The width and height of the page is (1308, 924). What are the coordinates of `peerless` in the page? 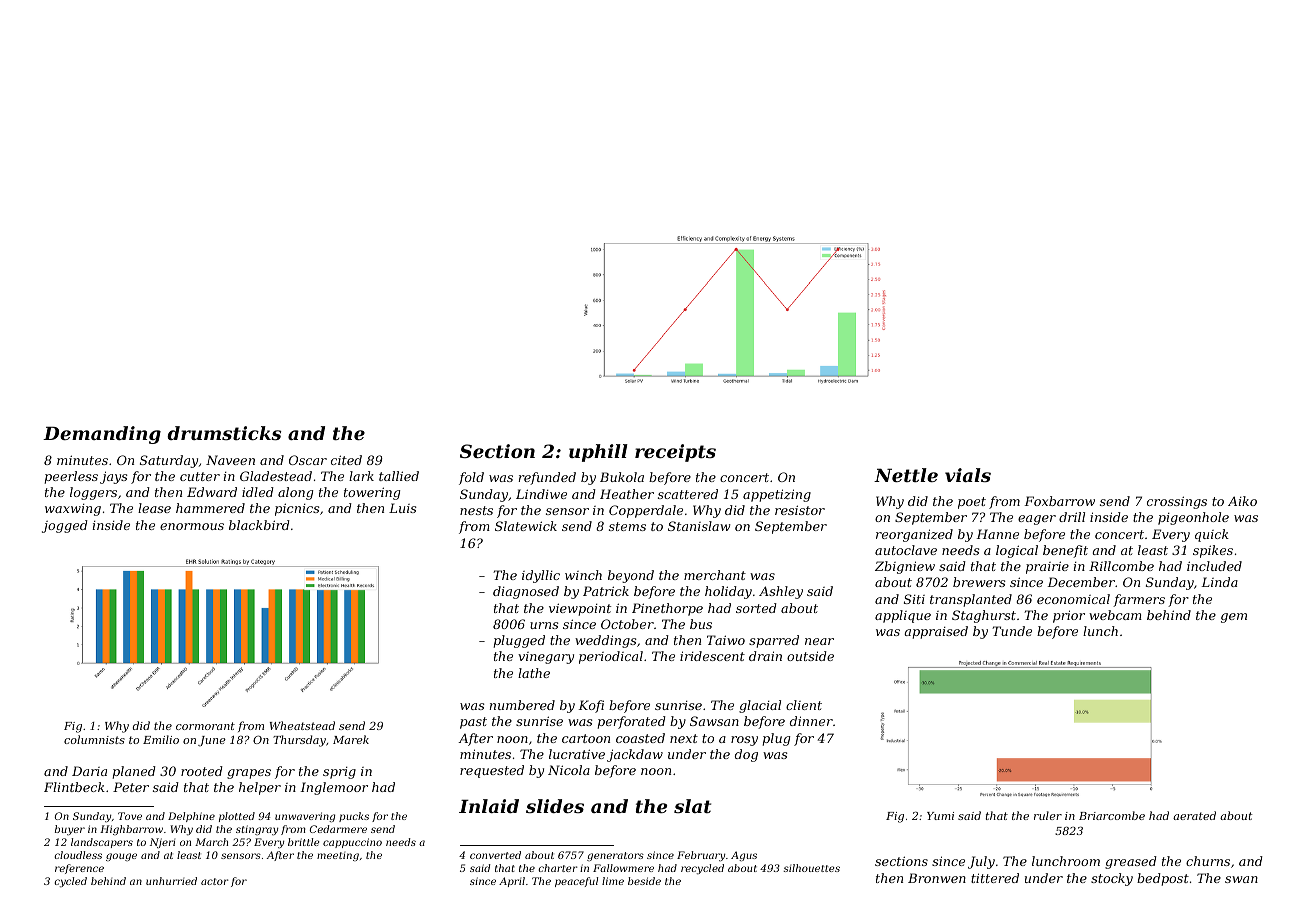 It's located at (71, 477).
